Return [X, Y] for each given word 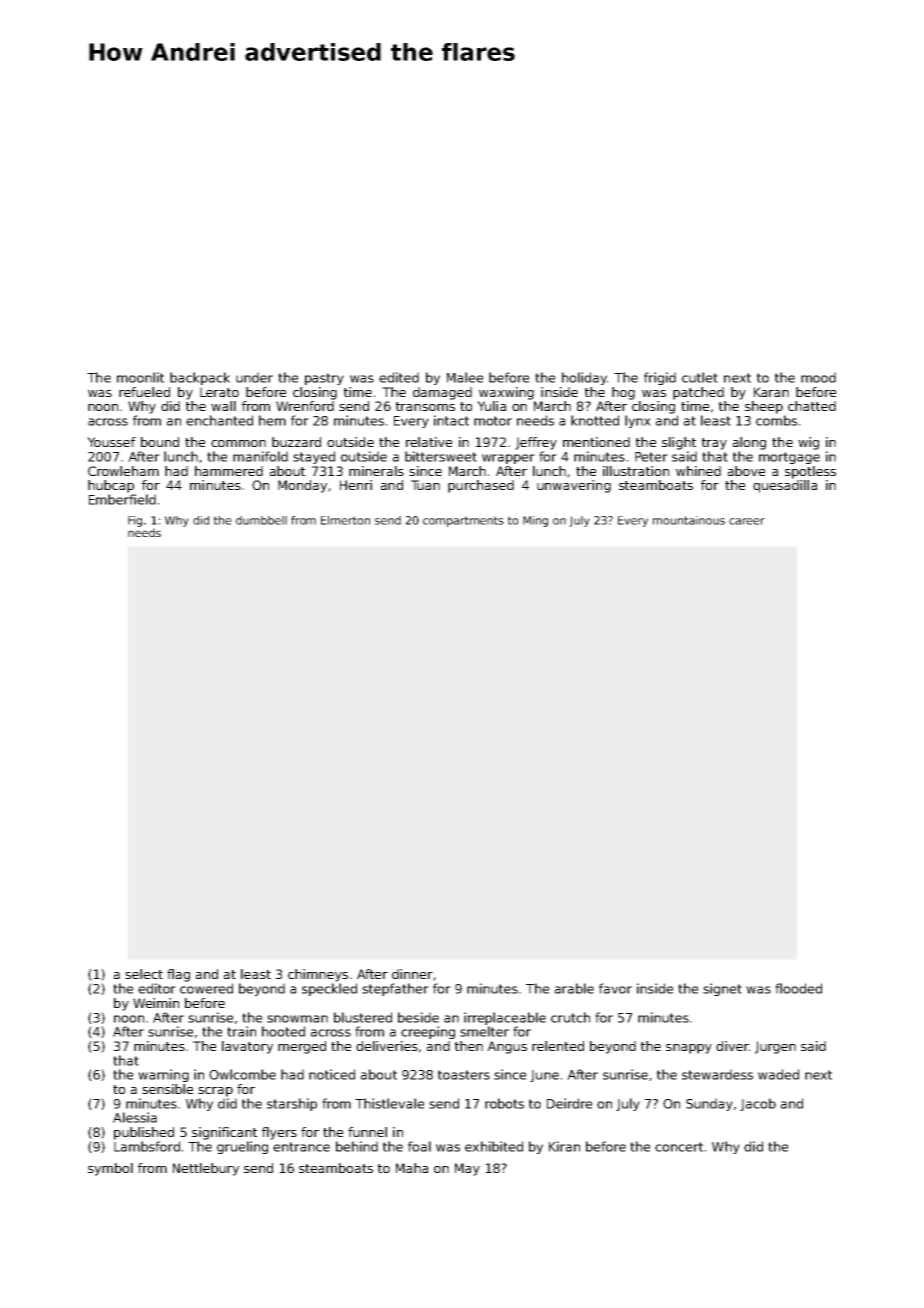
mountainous [689, 520]
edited [399, 377]
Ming [535, 521]
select [144, 974]
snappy [689, 1049]
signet [722, 989]
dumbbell [261, 520]
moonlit [140, 377]
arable [574, 988]
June [544, 1076]
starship [292, 1104]
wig [808, 443]
